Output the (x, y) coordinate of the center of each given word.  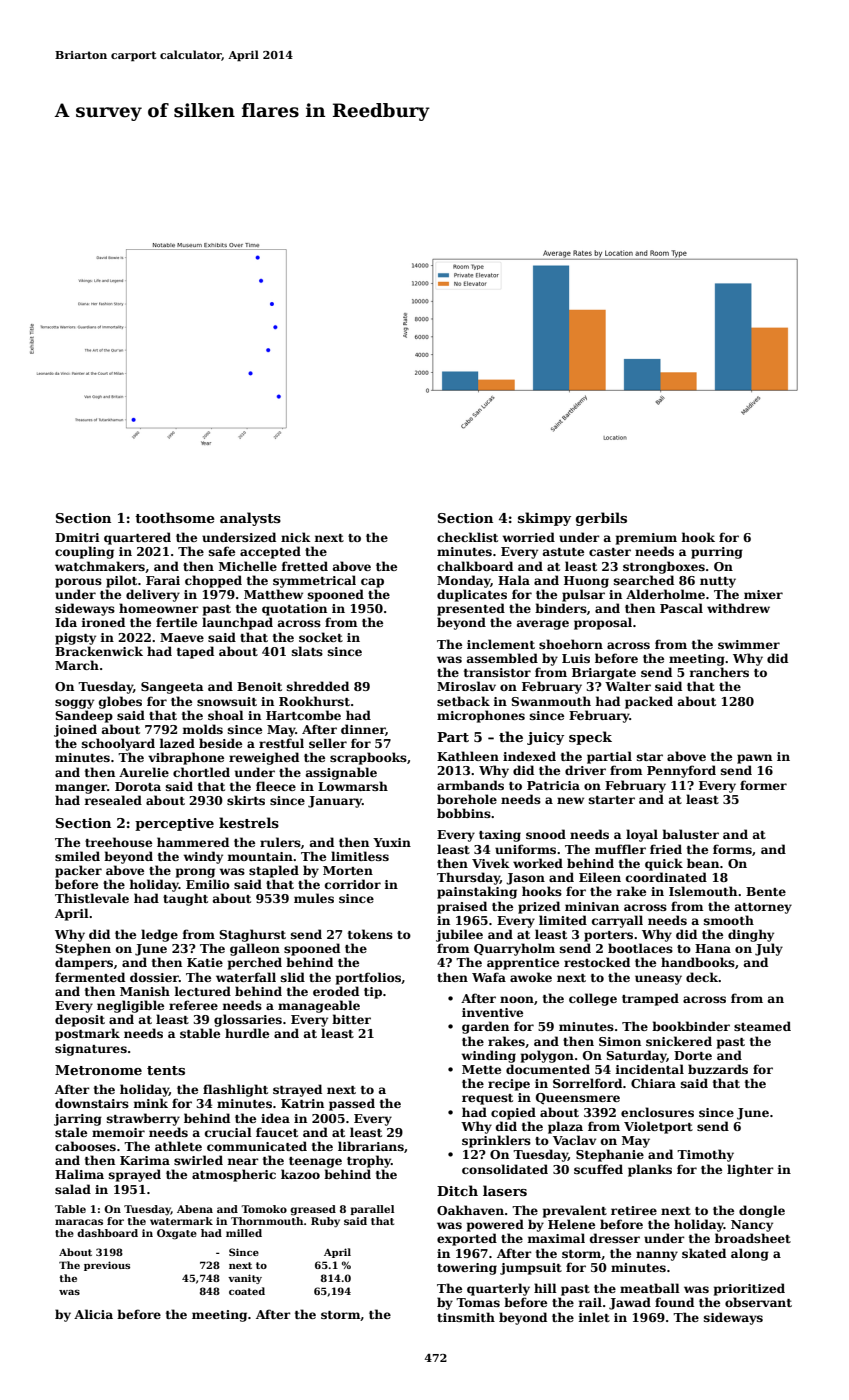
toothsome (175, 517)
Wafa (489, 977)
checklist (467, 537)
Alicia (93, 1314)
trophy (369, 1161)
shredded (318, 686)
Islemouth (703, 891)
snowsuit (227, 701)
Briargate (604, 674)
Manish (145, 991)
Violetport (658, 1127)
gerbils (601, 519)
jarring (78, 1120)
